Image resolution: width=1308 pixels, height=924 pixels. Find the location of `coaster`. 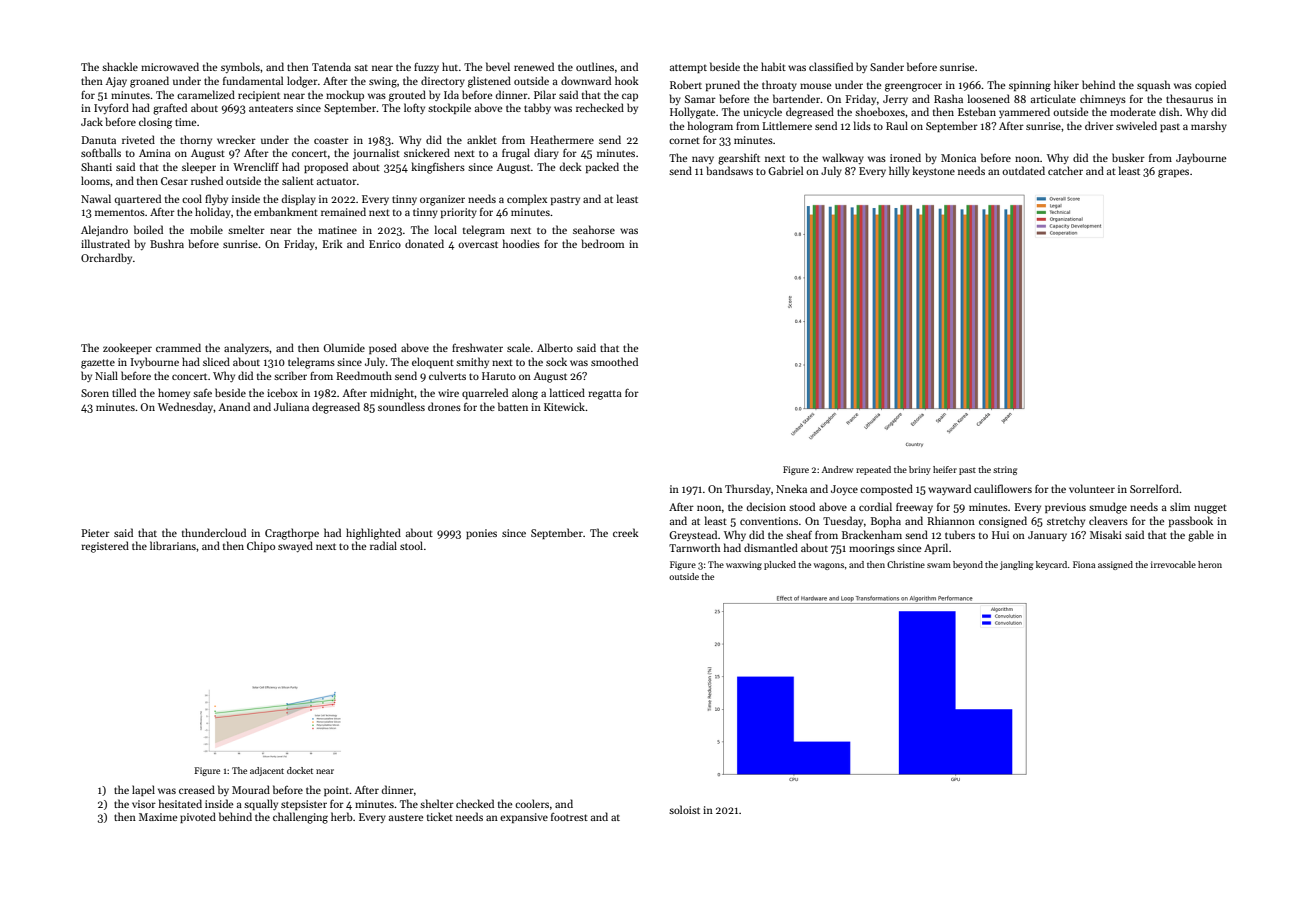

coaster is located at coordinates (331, 140).
